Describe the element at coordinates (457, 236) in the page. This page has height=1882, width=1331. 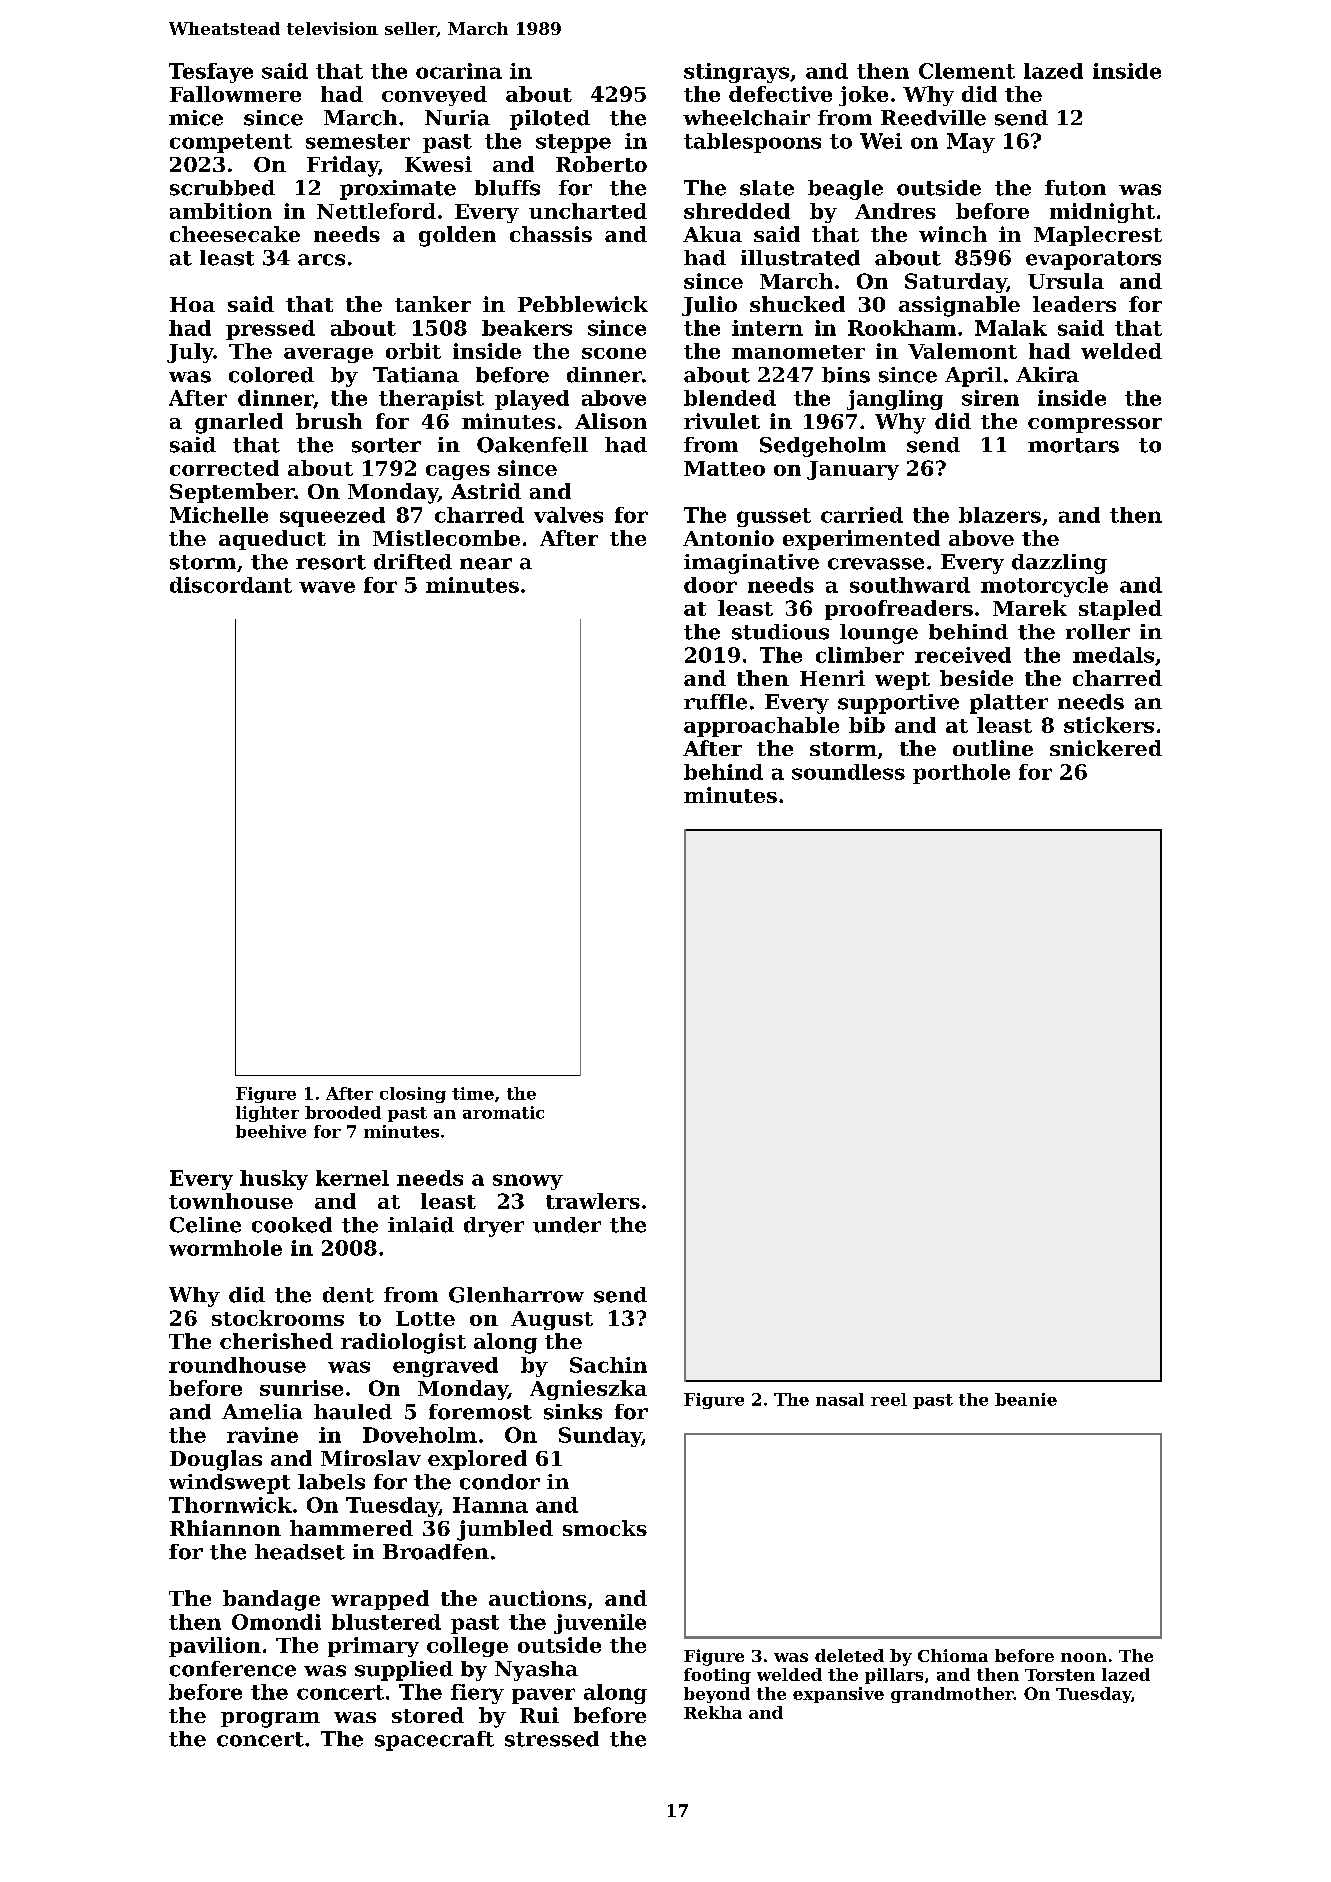
I see `golden` at that location.
